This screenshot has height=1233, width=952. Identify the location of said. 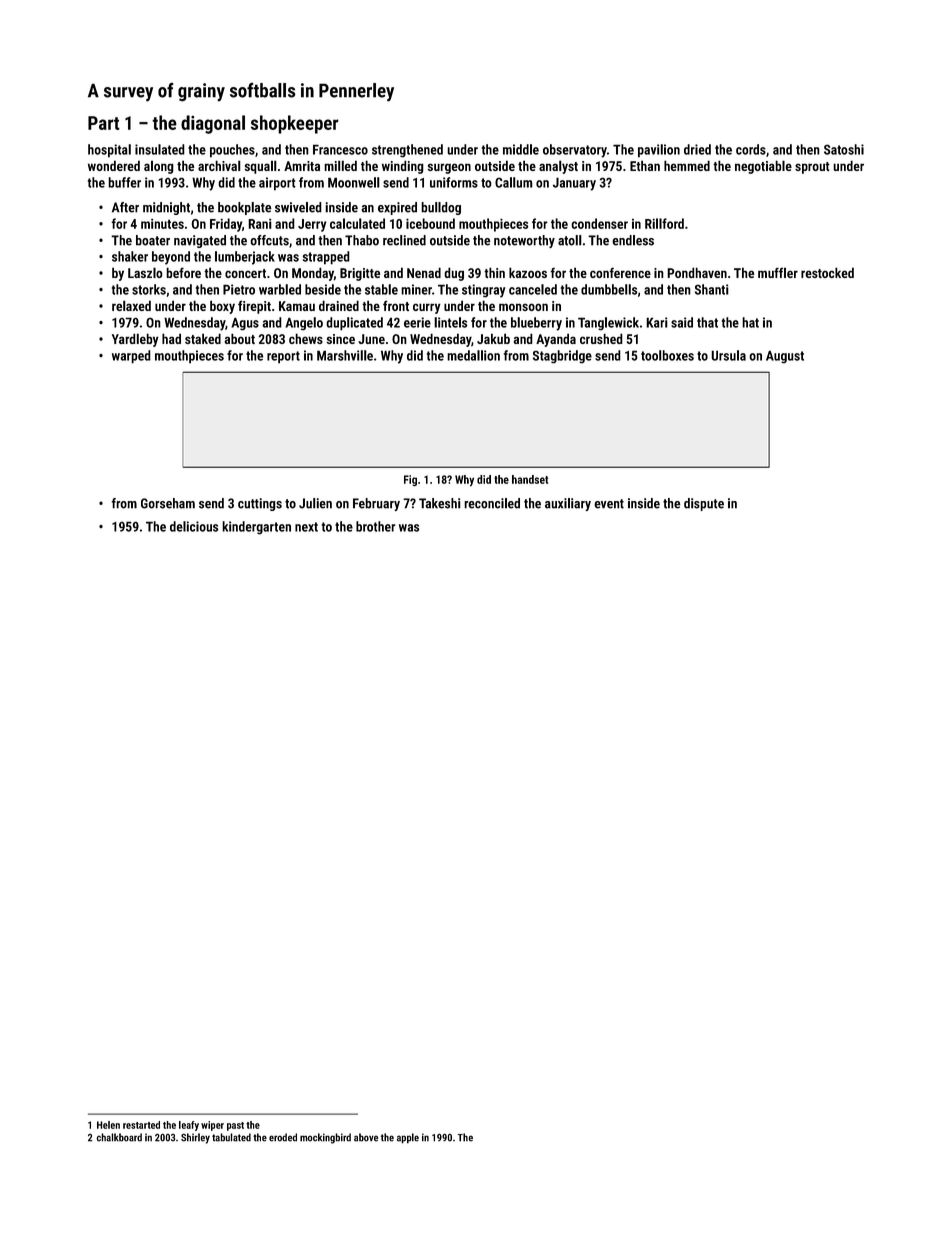
(682, 322).
